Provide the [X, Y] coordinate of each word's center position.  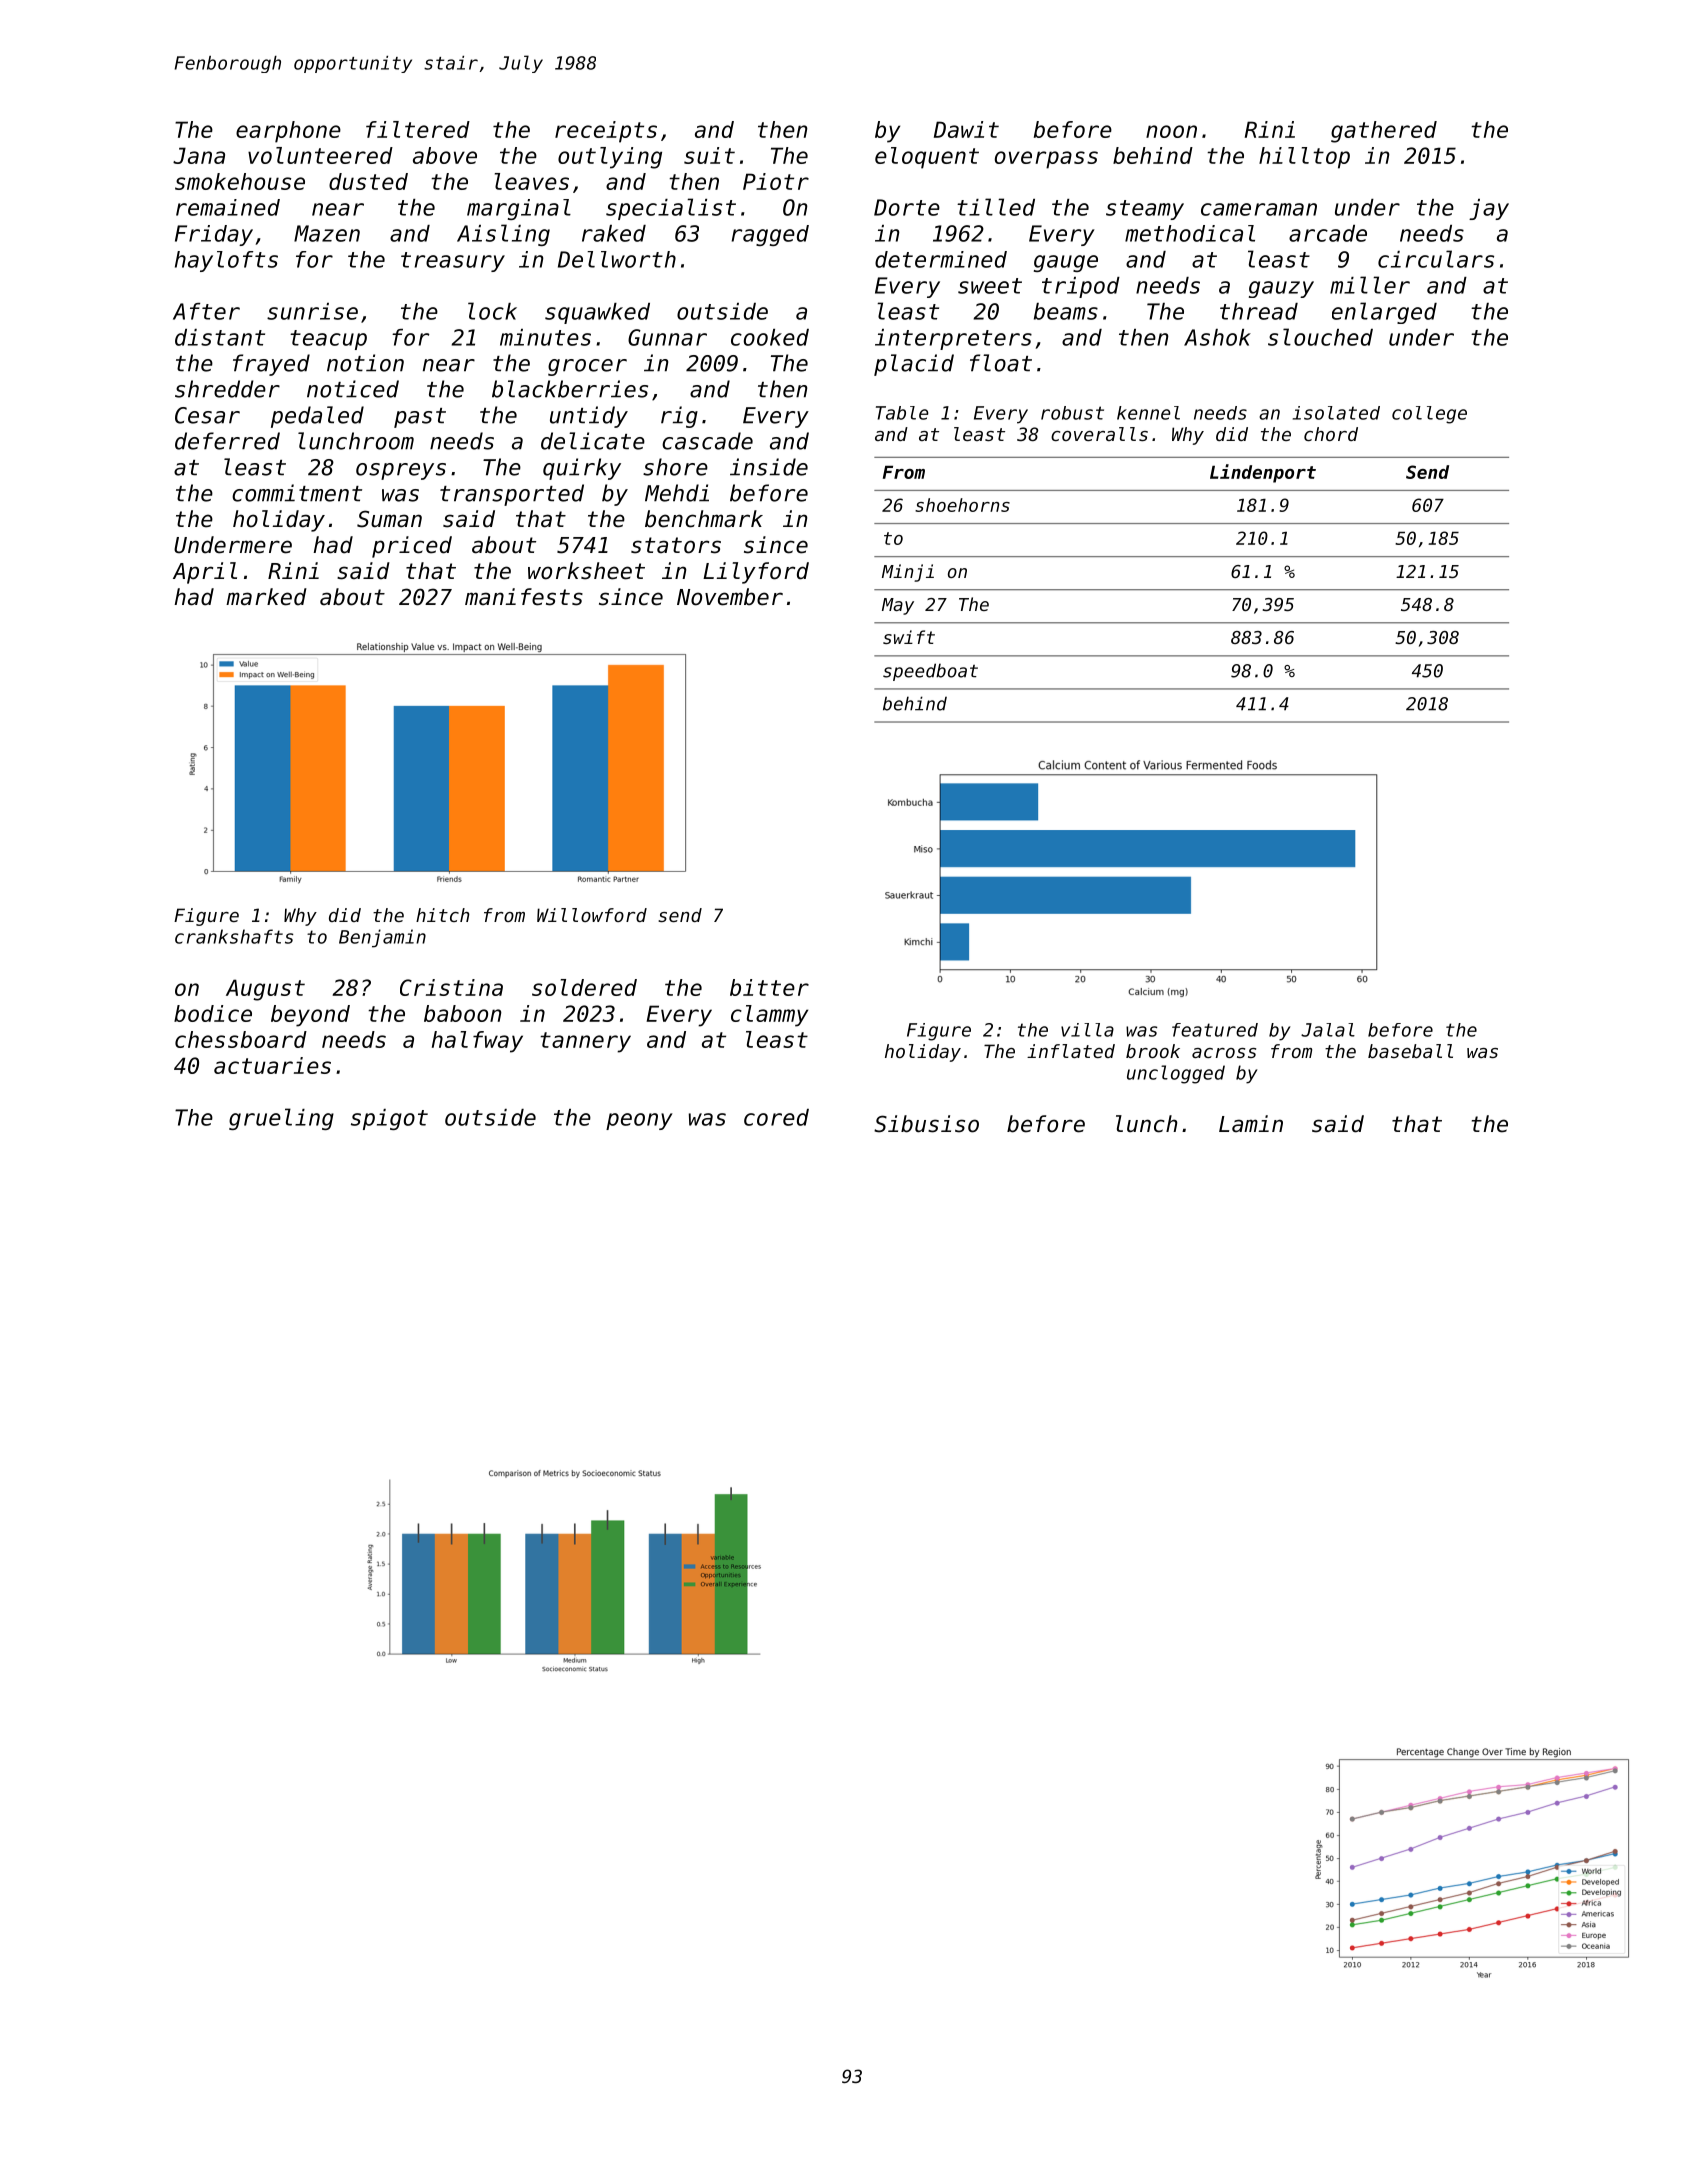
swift [909, 637]
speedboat [930, 672]
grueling [281, 1119]
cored [776, 1117]
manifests [524, 597]
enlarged [1384, 313]
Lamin [1251, 1124]
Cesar [207, 415]
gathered [1384, 132]
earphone [288, 132]
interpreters [953, 339]
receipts [606, 132]
